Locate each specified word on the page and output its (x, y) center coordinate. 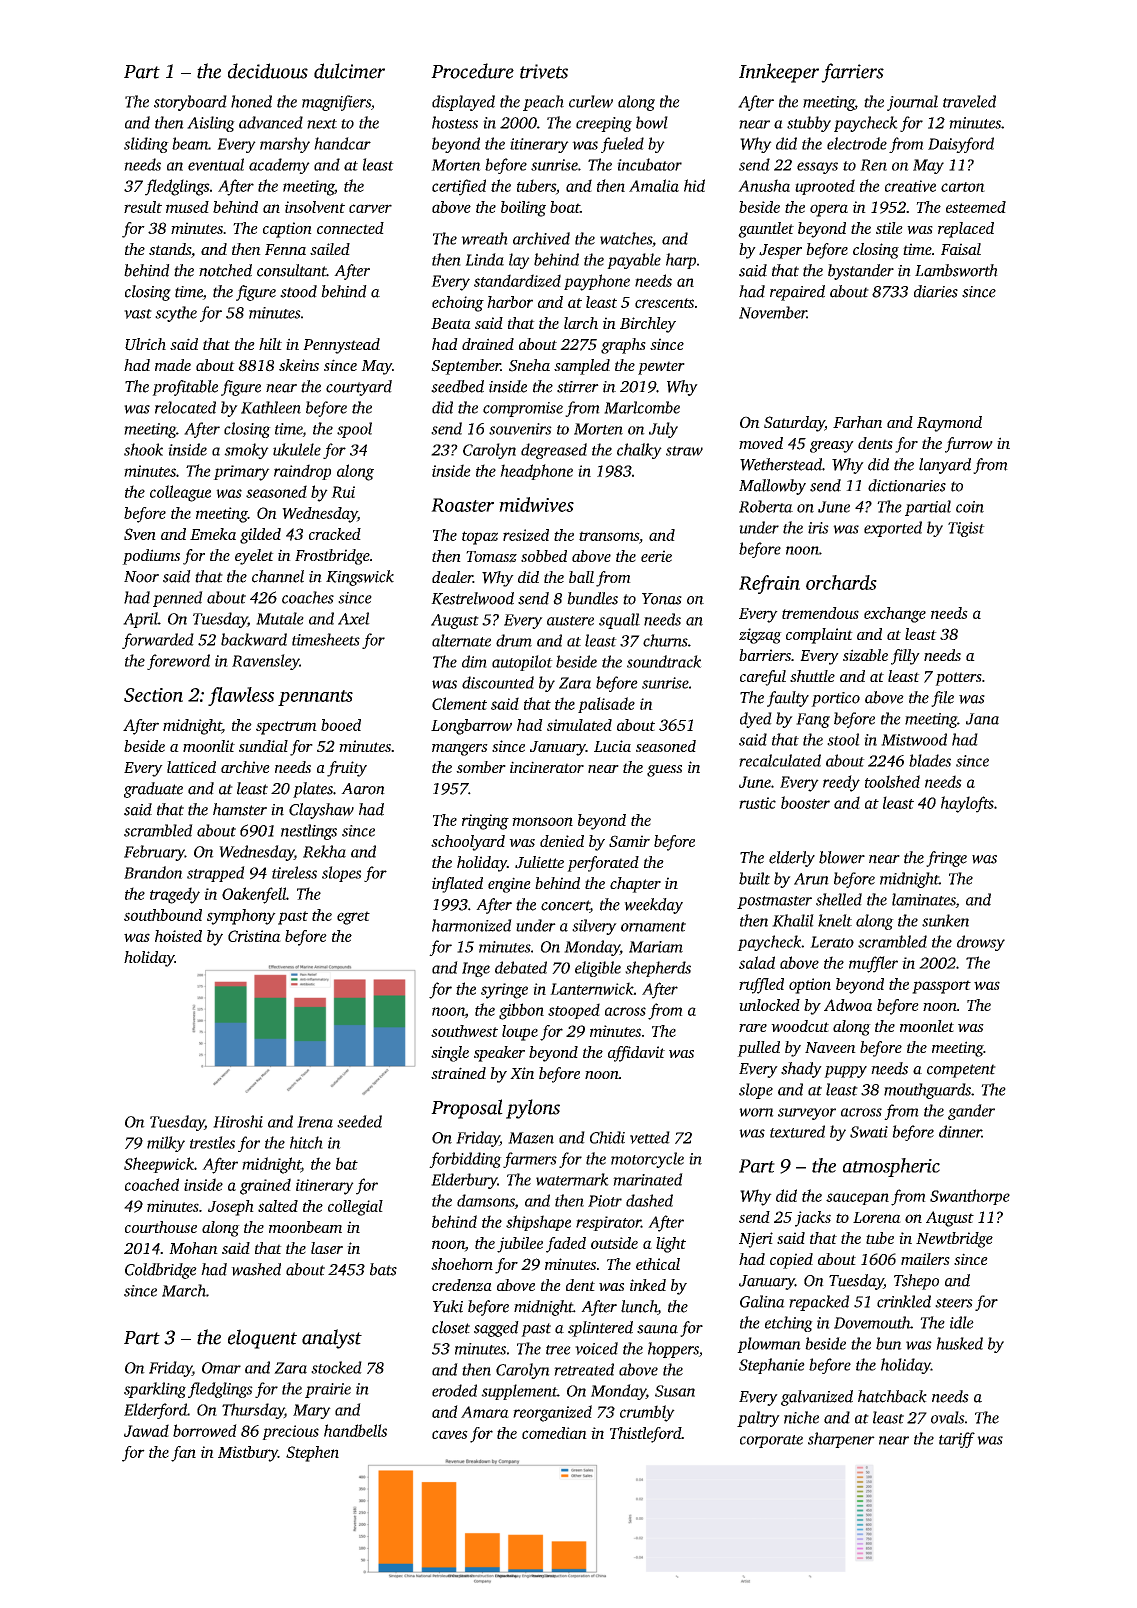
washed (256, 1269)
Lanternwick (592, 988)
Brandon (153, 872)
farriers (852, 73)
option (810, 986)
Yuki (448, 1306)
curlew (591, 101)
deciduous (268, 71)
